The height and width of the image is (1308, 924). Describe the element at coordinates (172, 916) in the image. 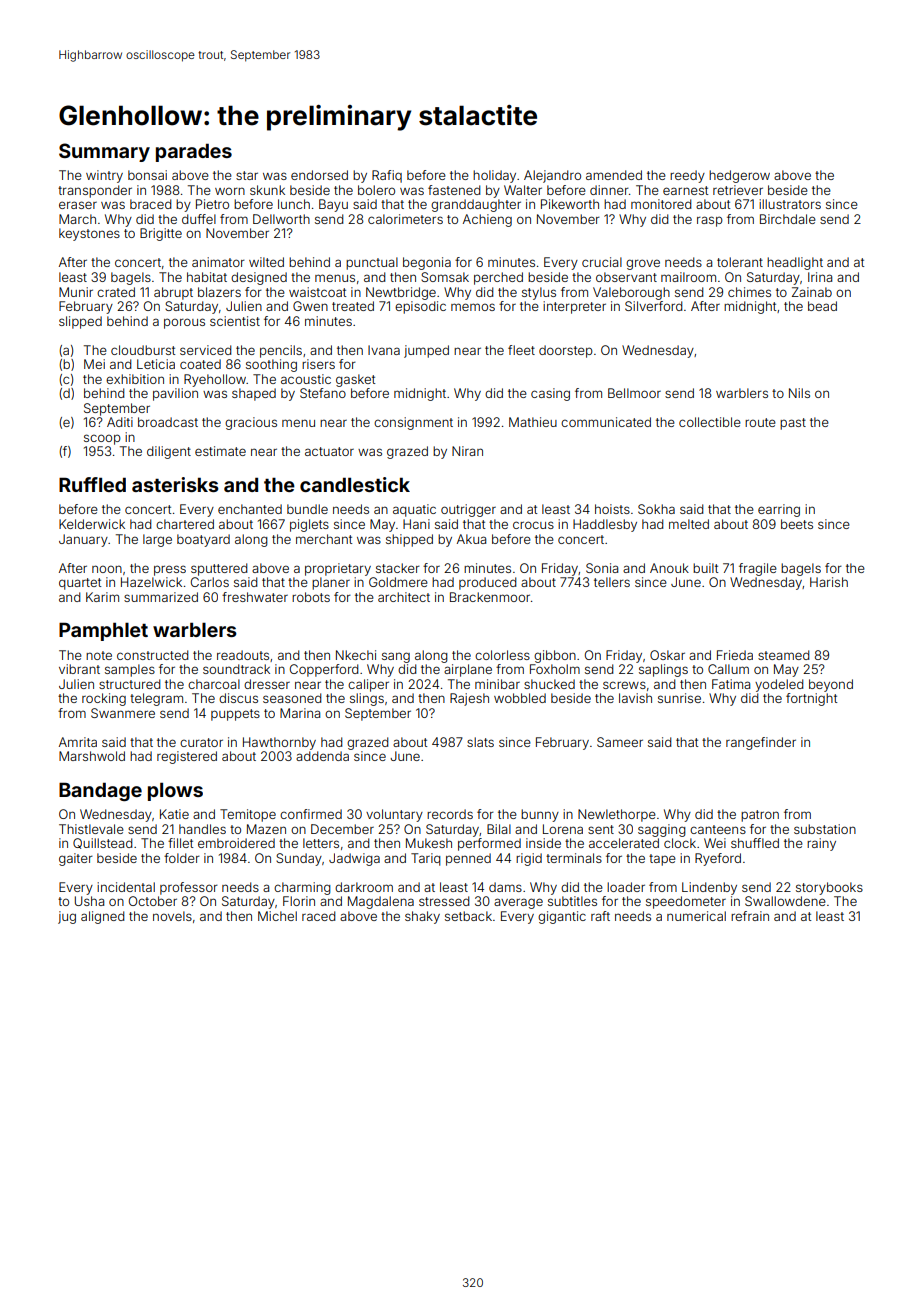

I see `novels` at that location.
